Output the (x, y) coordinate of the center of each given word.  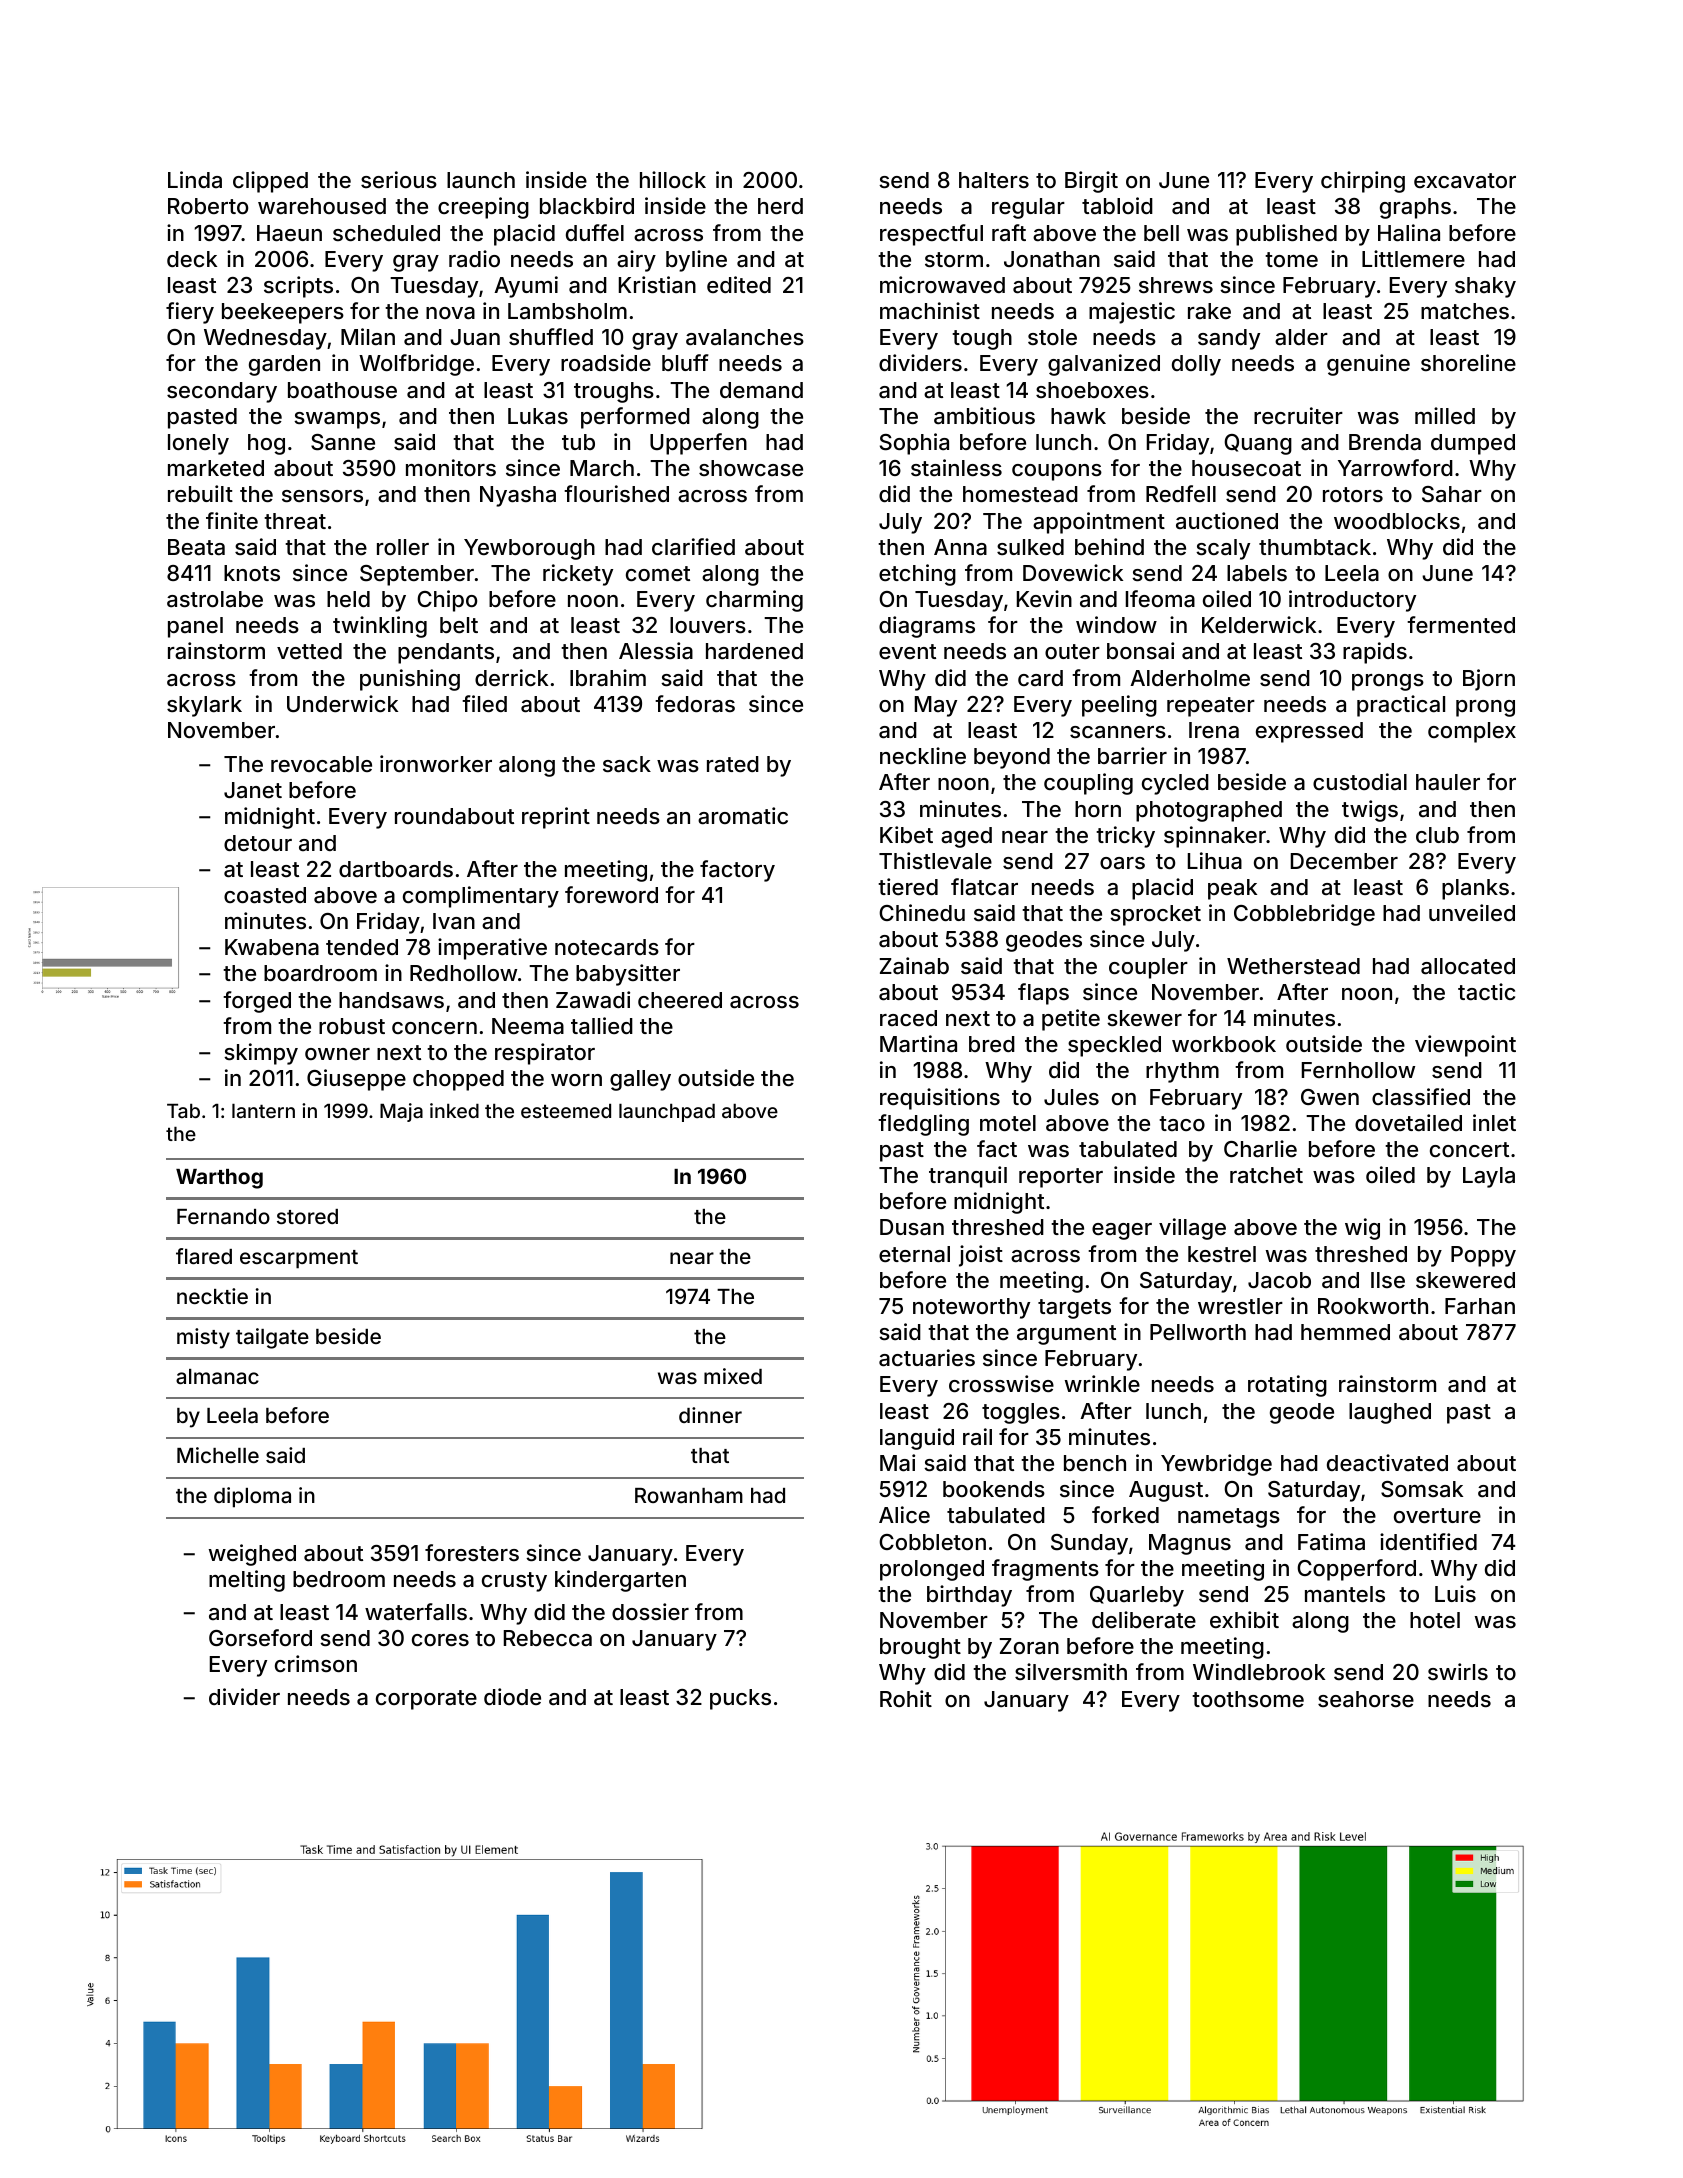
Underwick (342, 703)
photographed (1209, 811)
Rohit (906, 1698)
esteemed (566, 1111)
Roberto (208, 206)
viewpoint (1465, 1046)
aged (966, 837)
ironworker (436, 763)
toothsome (1248, 1699)
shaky (1485, 287)
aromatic (743, 816)
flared (204, 1256)
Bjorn (1489, 680)
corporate (426, 1700)
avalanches (745, 337)
